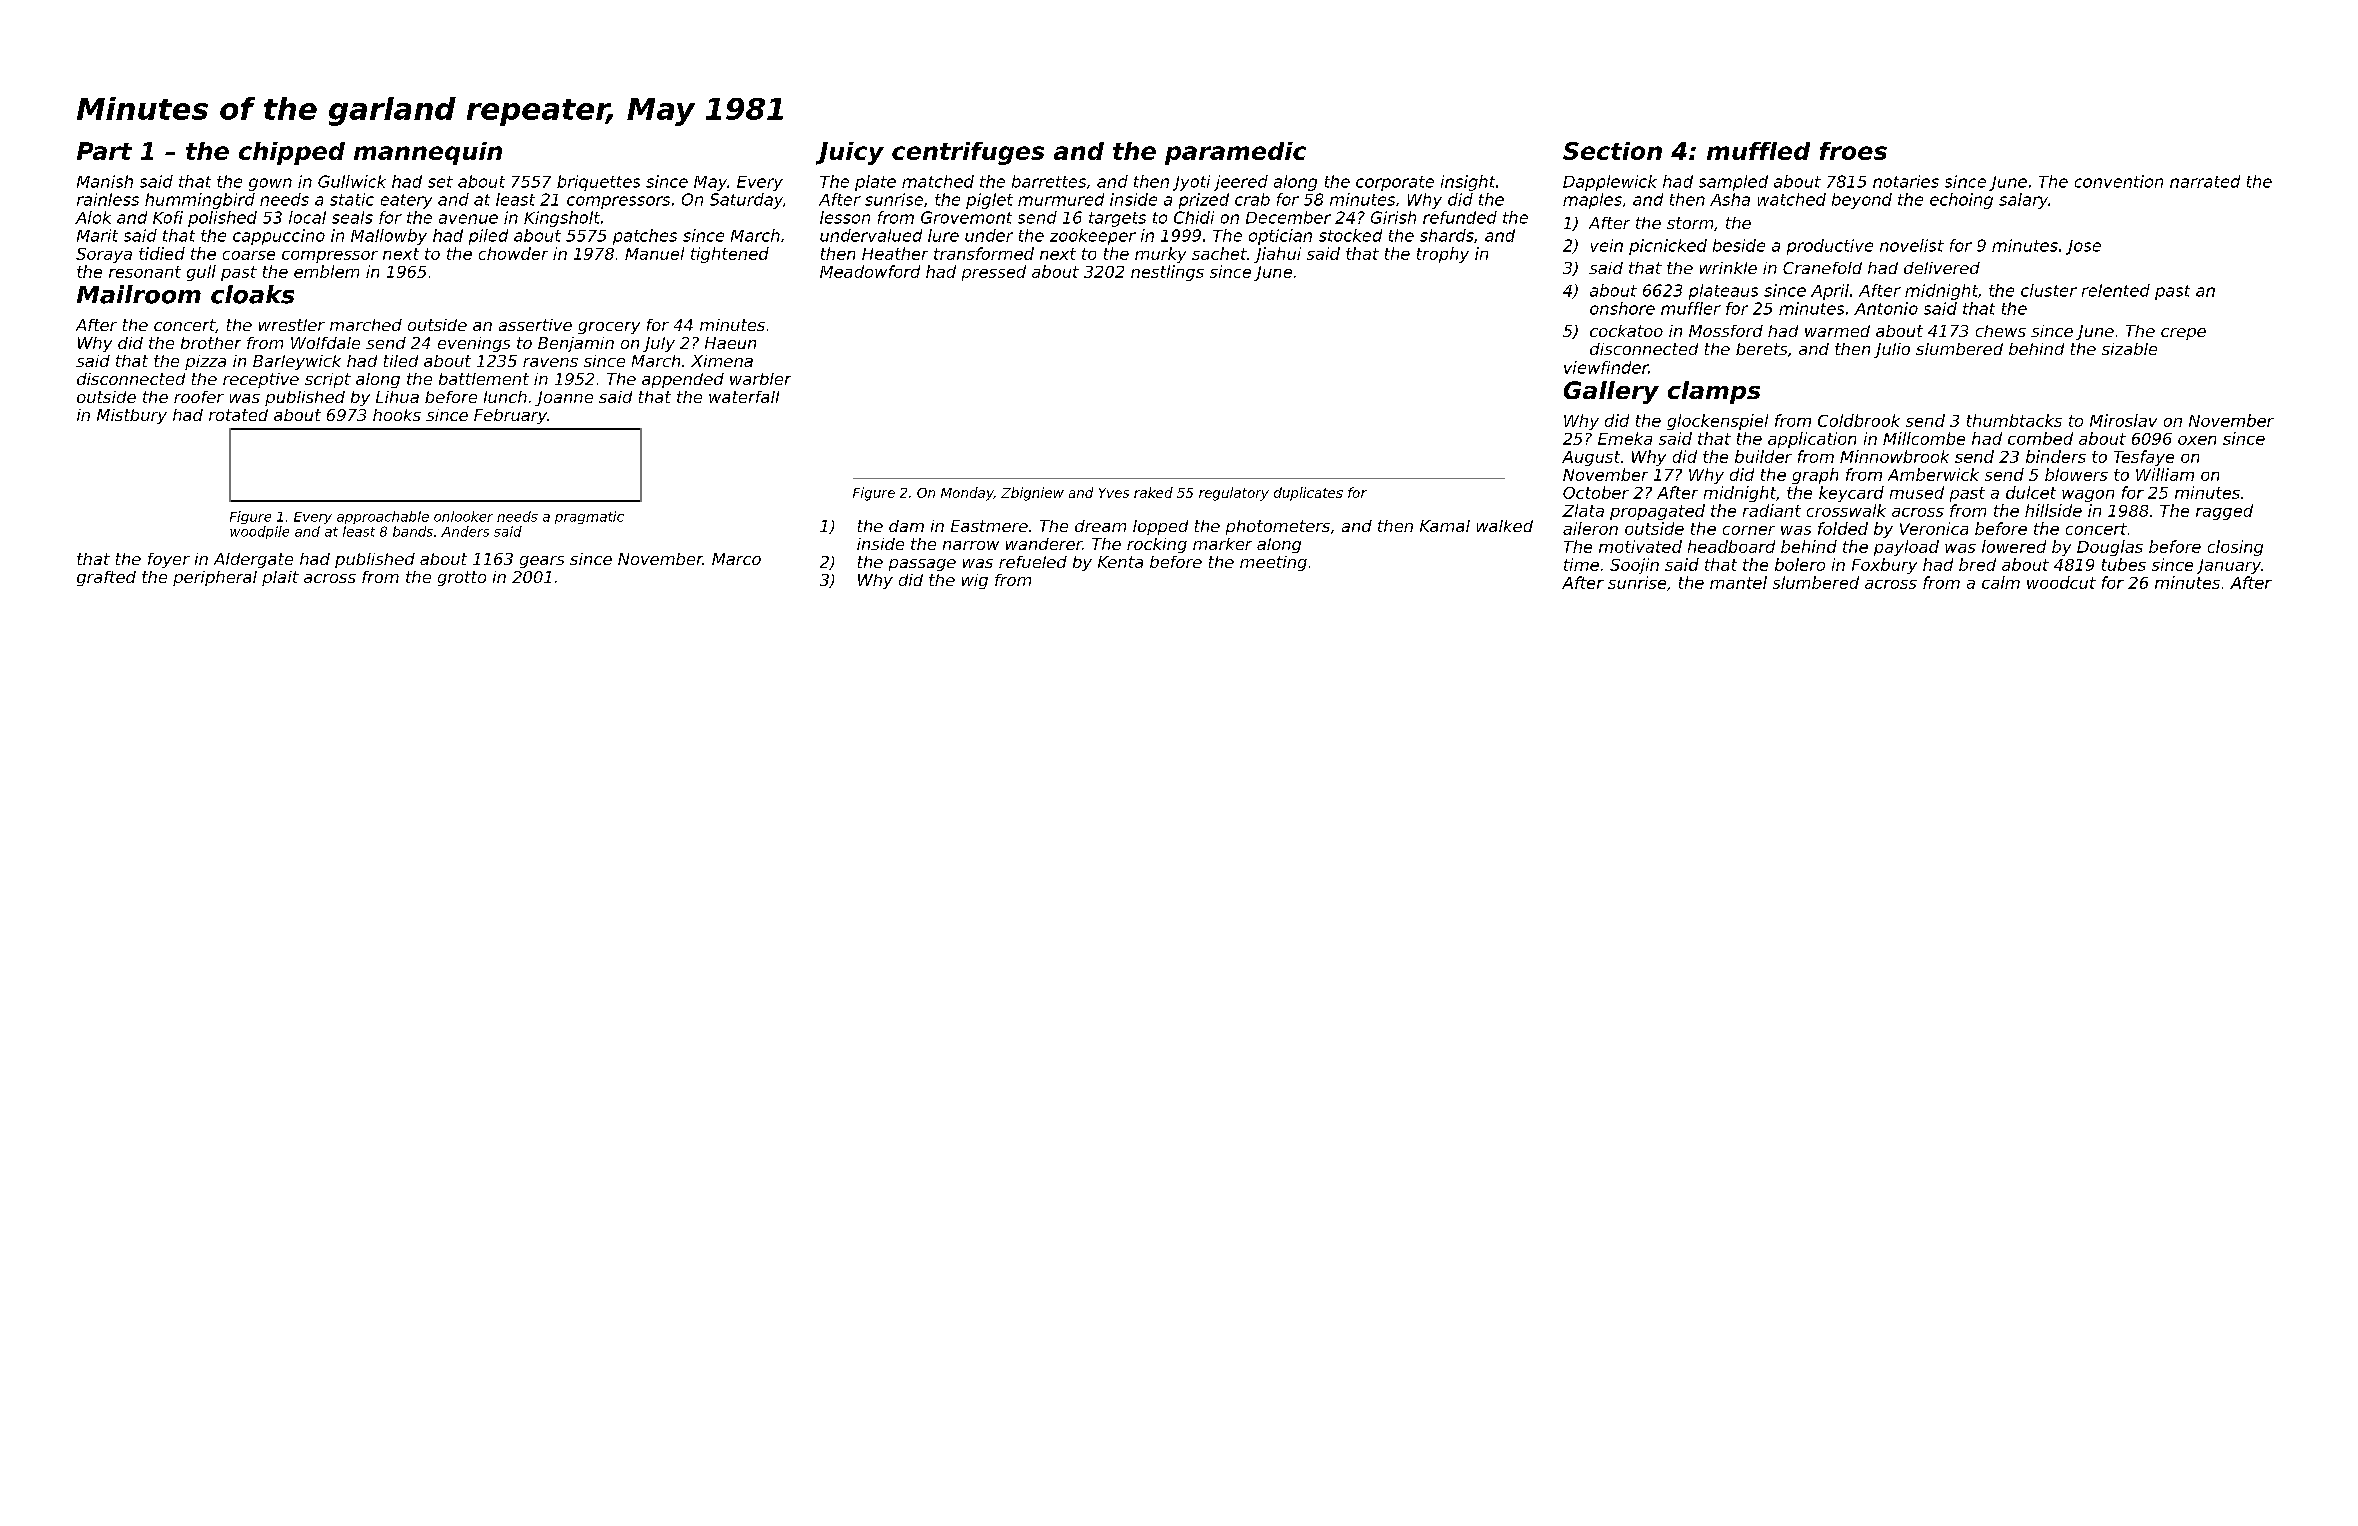 This screenshot has width=2358, height=1526. What do you see at coordinates (975, 581) in the screenshot?
I see `wig` at bounding box center [975, 581].
